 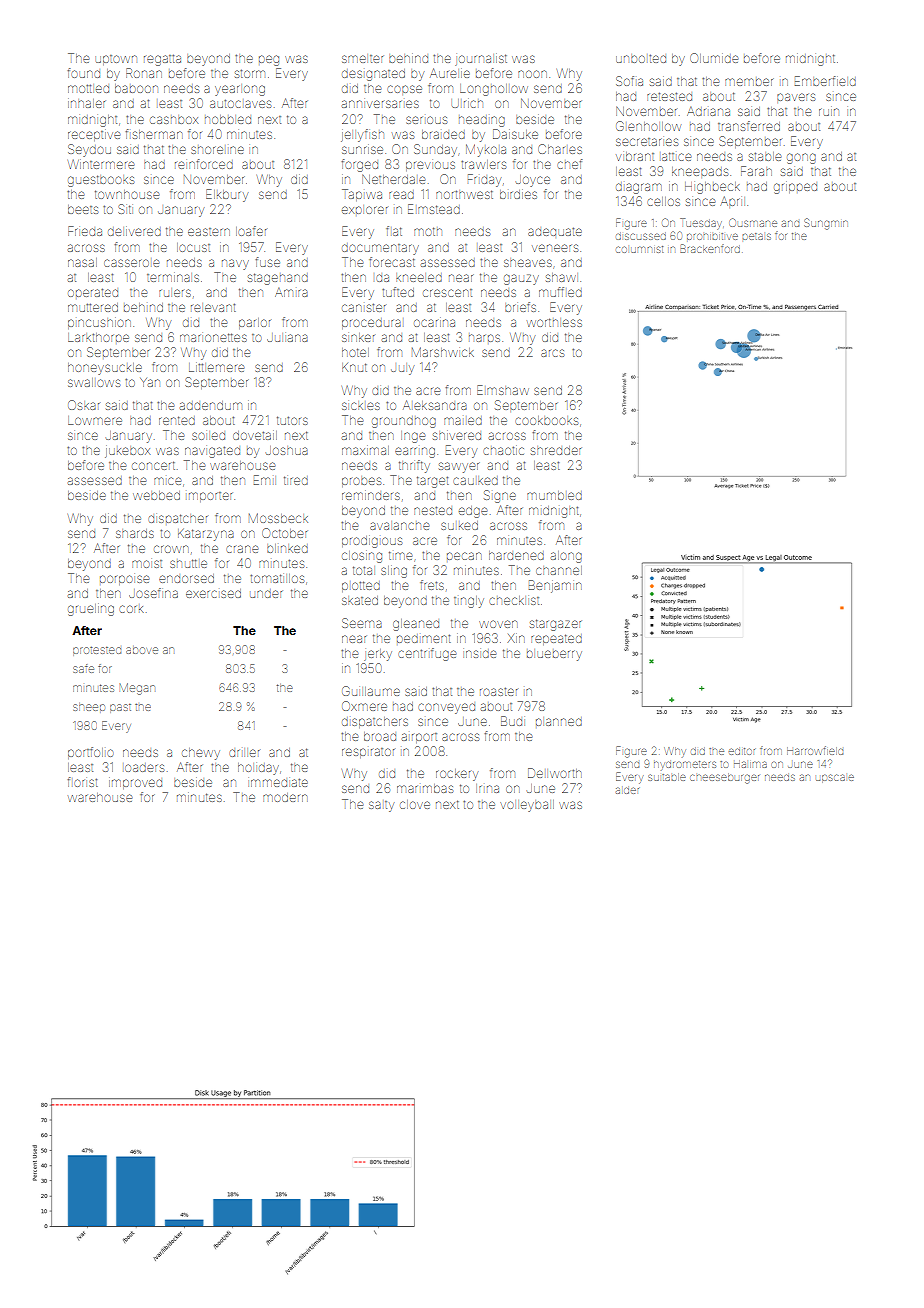 I want to click on airport, so click(x=419, y=738).
